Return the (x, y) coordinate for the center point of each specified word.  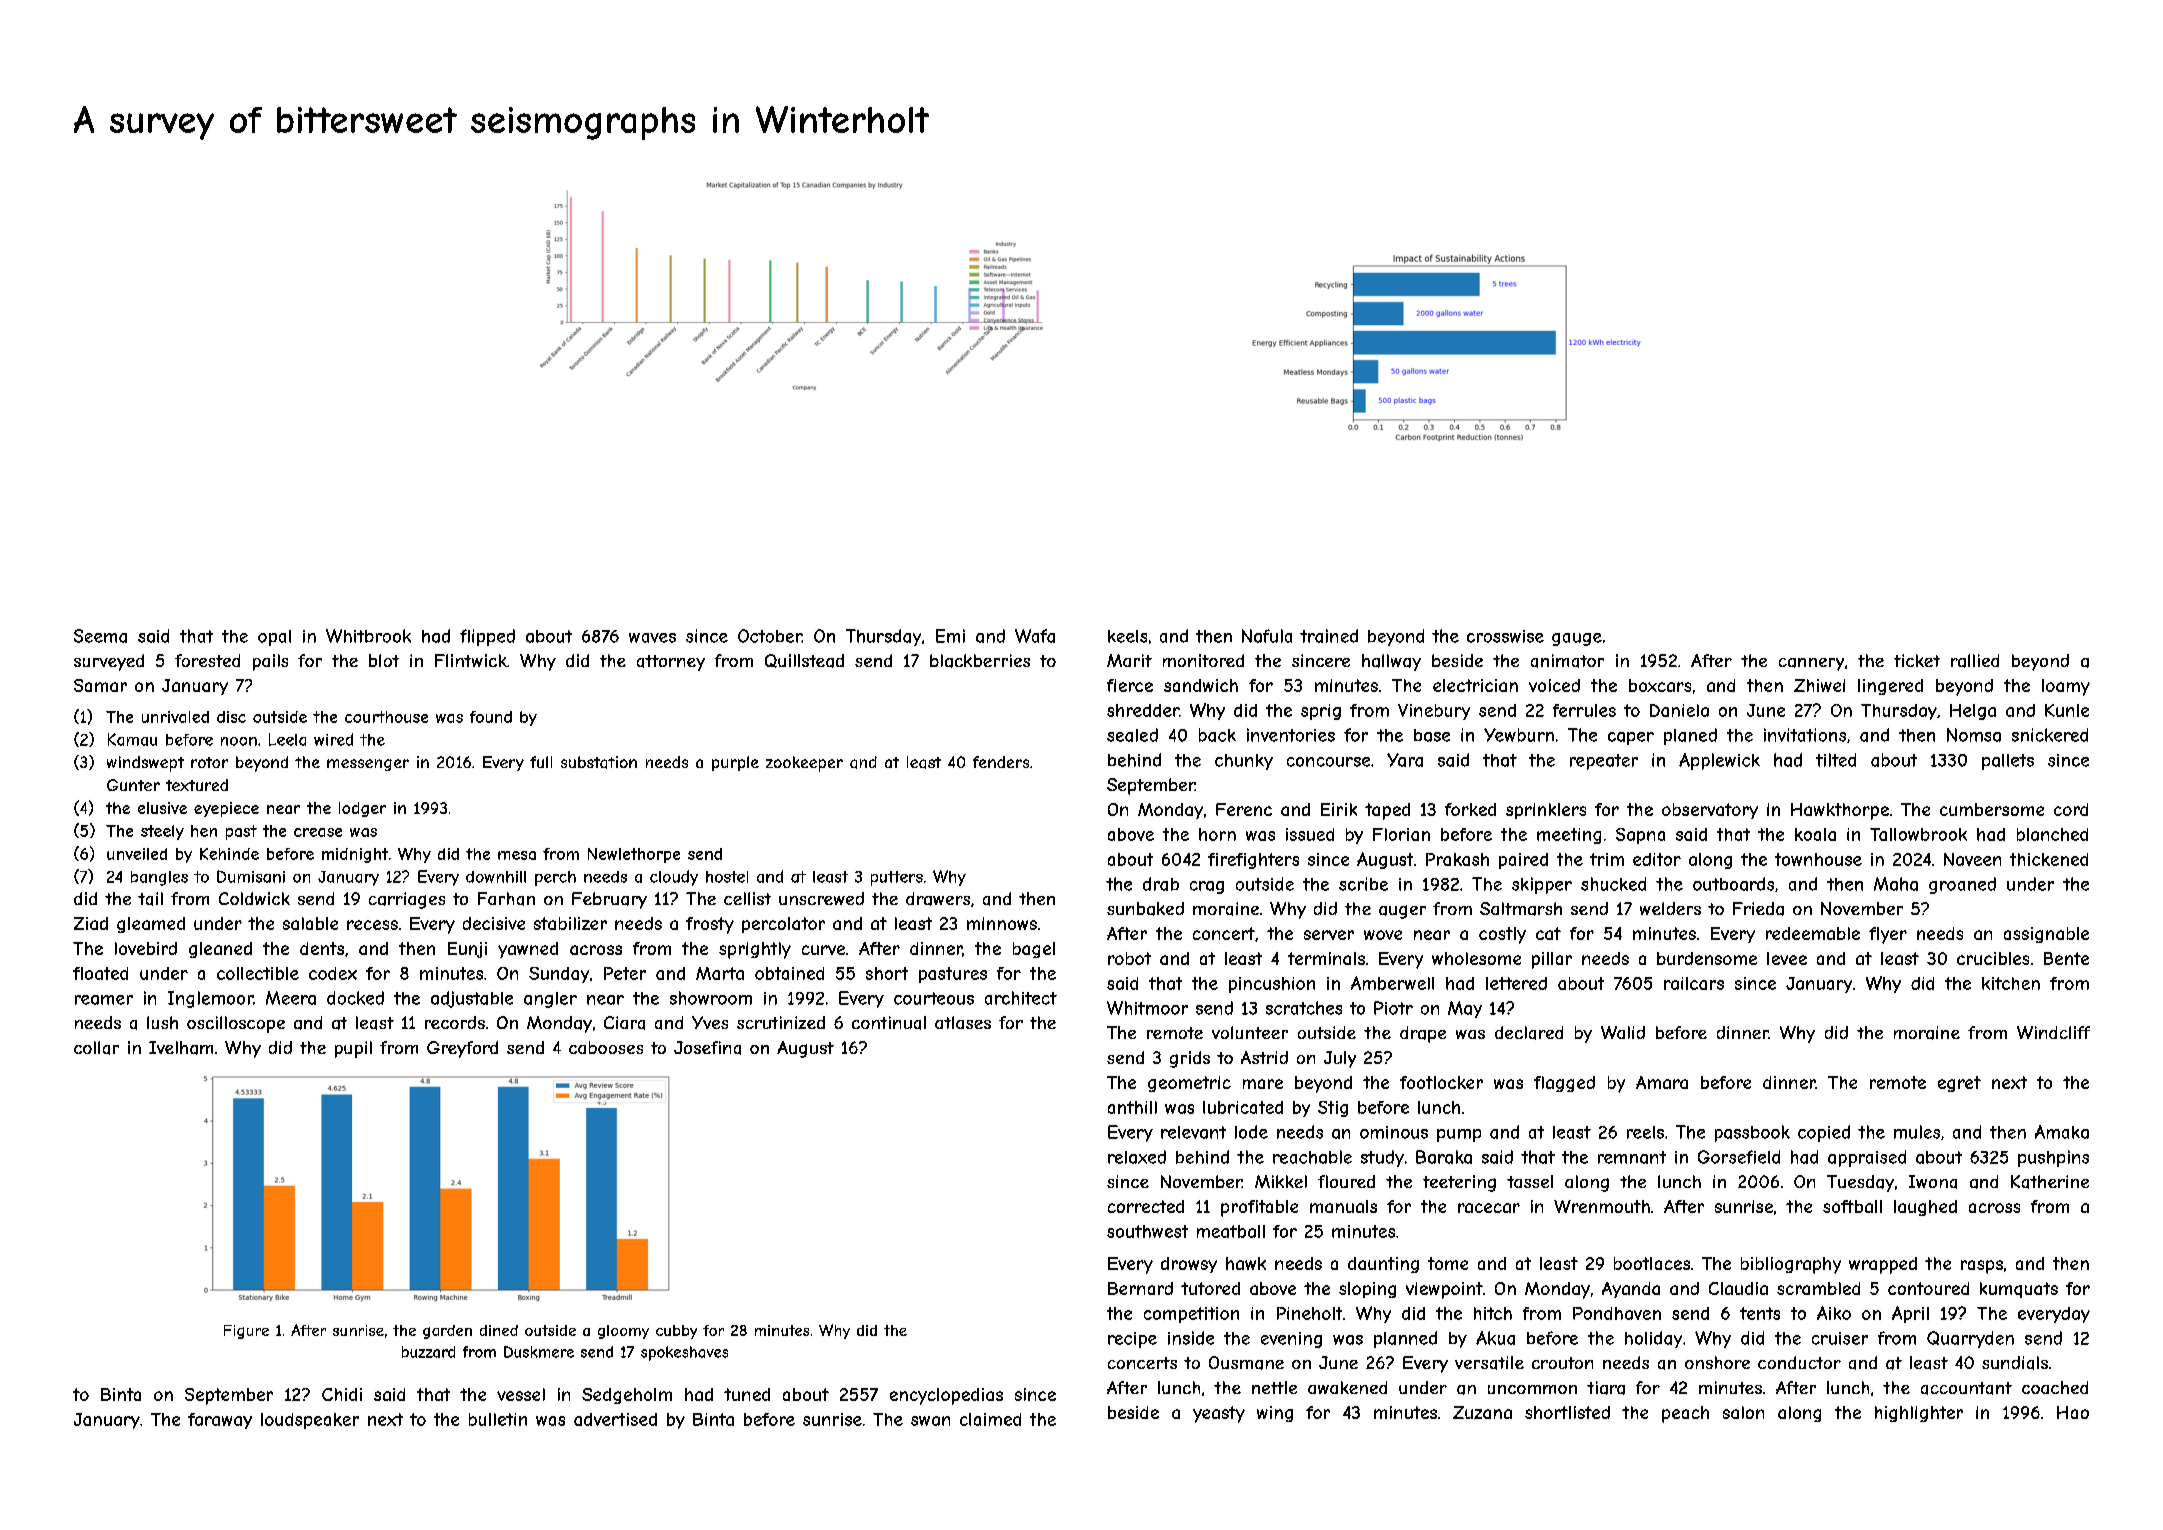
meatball (1231, 1231)
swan (930, 1421)
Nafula (1267, 636)
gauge (1577, 639)
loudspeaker (310, 1421)
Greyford (462, 1049)
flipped (487, 637)
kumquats (2019, 1290)
